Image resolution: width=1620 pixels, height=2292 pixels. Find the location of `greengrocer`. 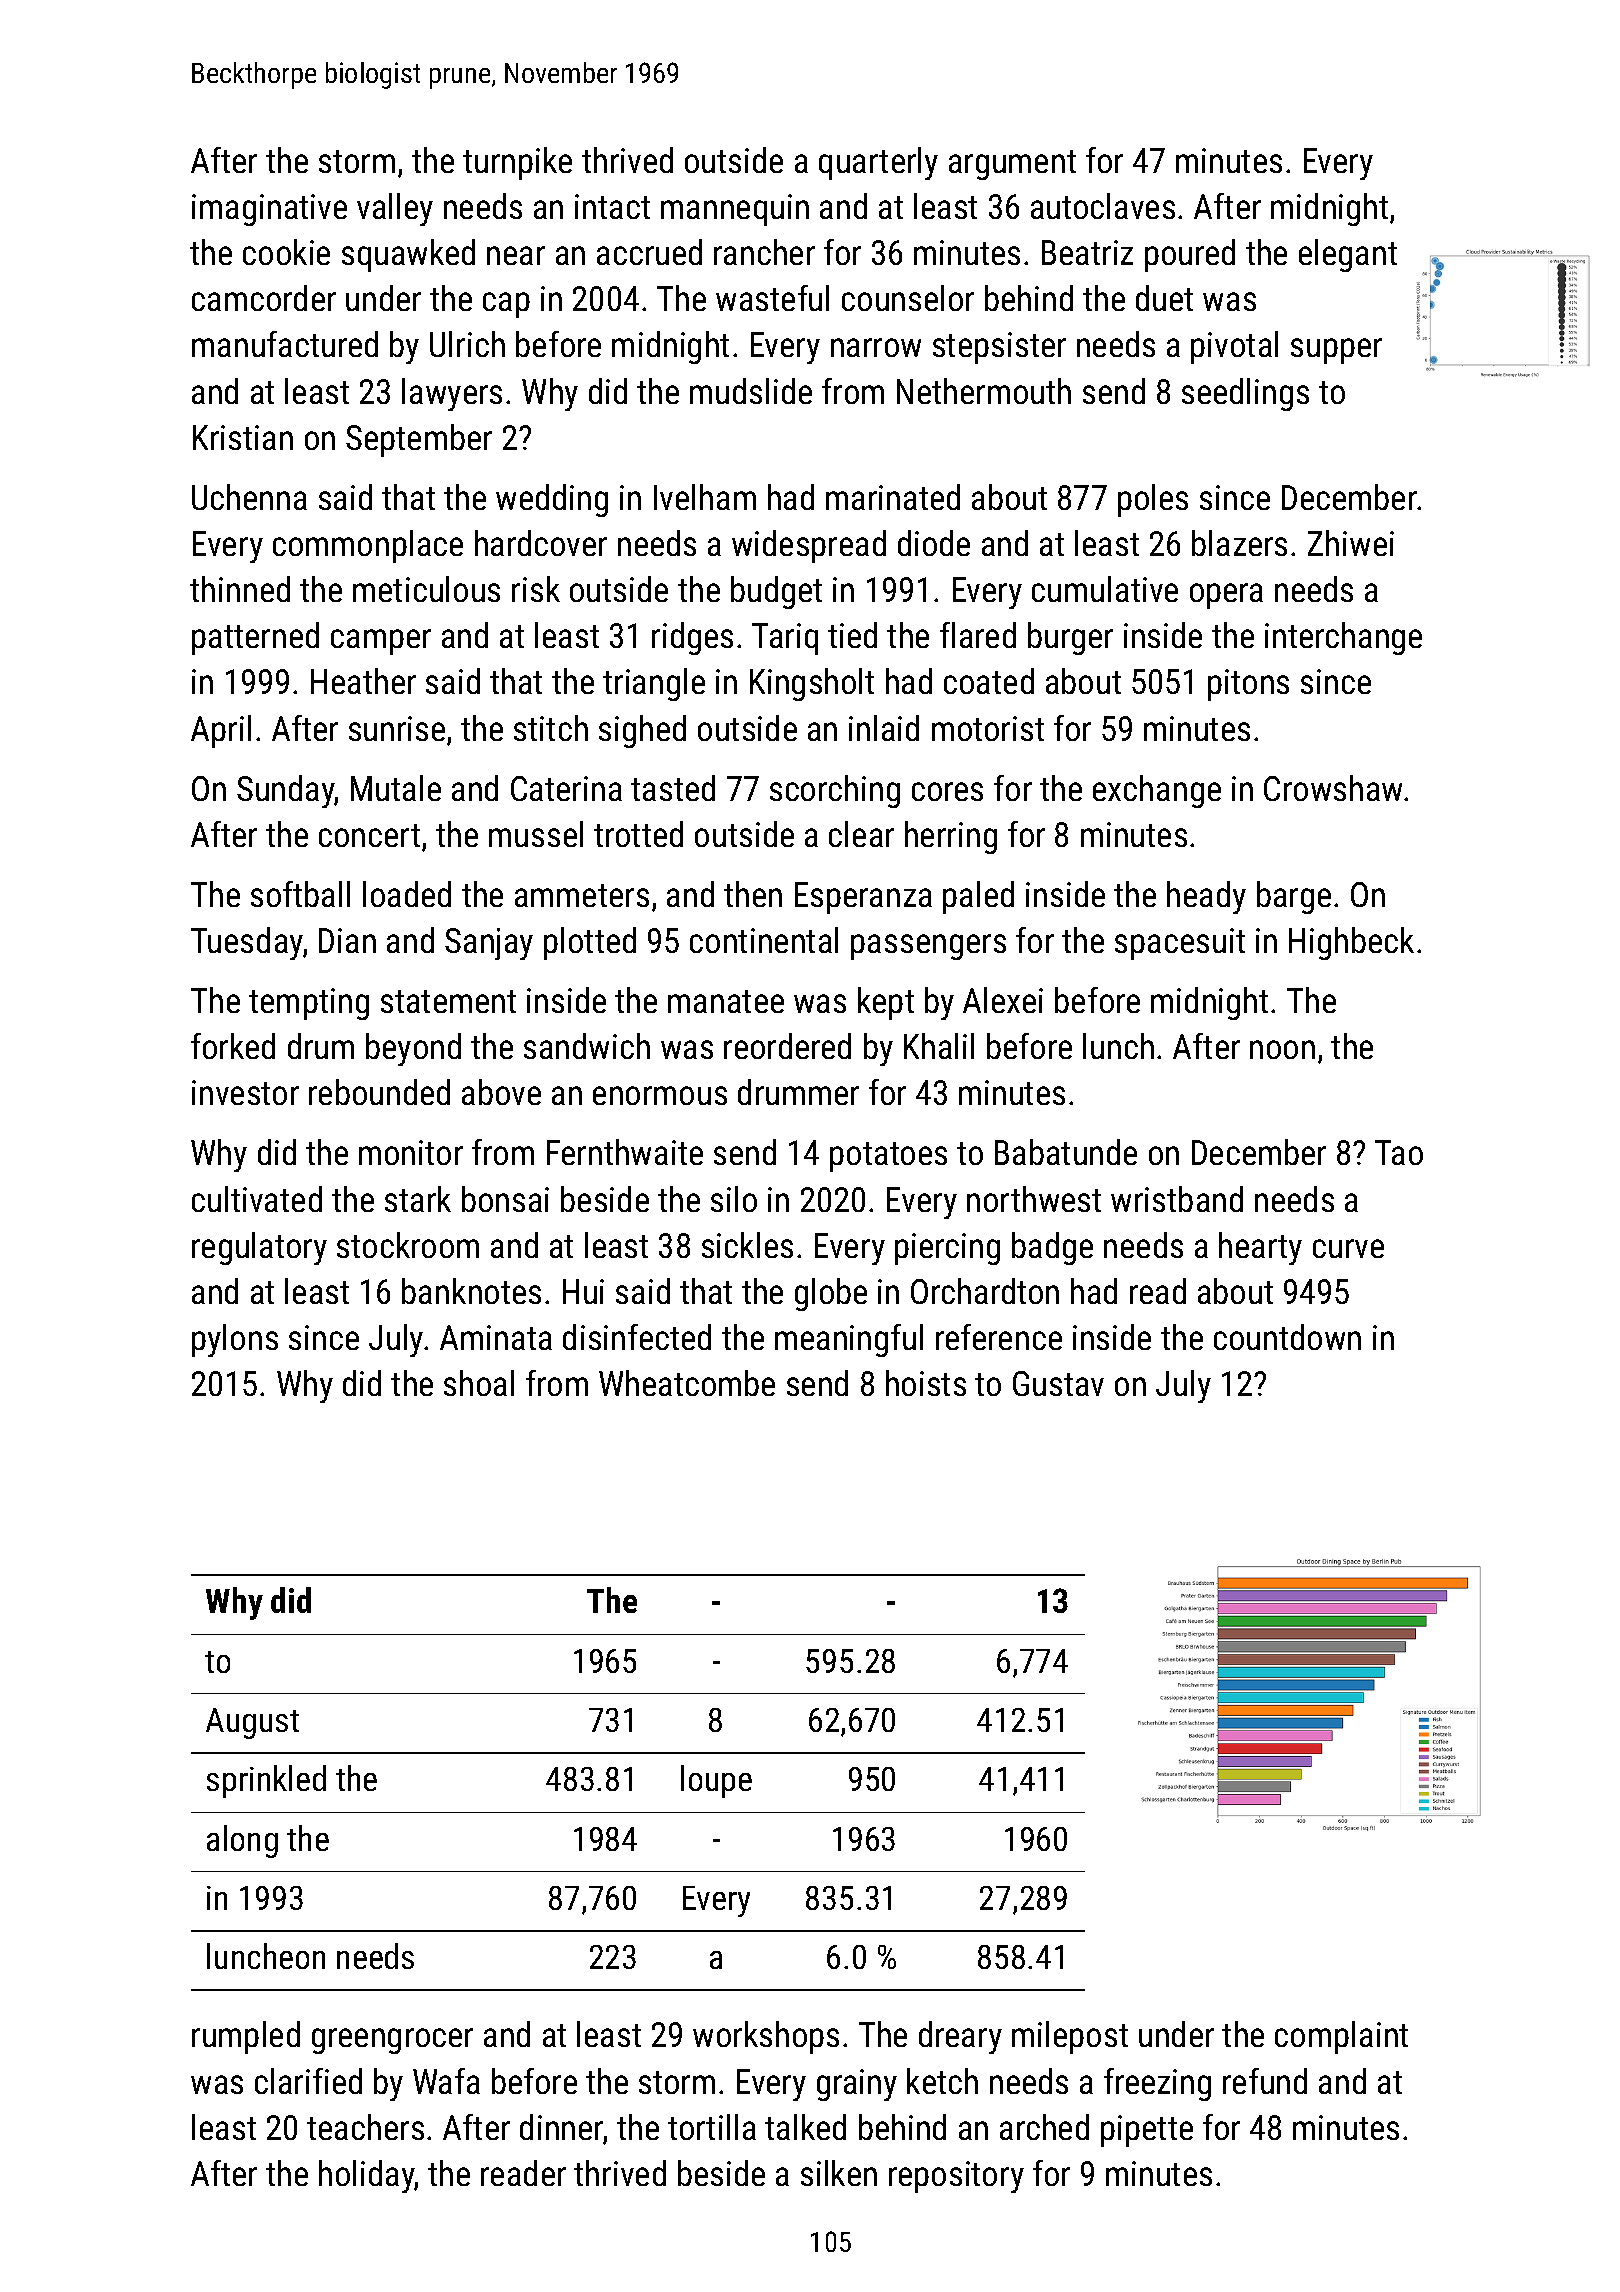

greengrocer is located at coordinates (392, 2041).
